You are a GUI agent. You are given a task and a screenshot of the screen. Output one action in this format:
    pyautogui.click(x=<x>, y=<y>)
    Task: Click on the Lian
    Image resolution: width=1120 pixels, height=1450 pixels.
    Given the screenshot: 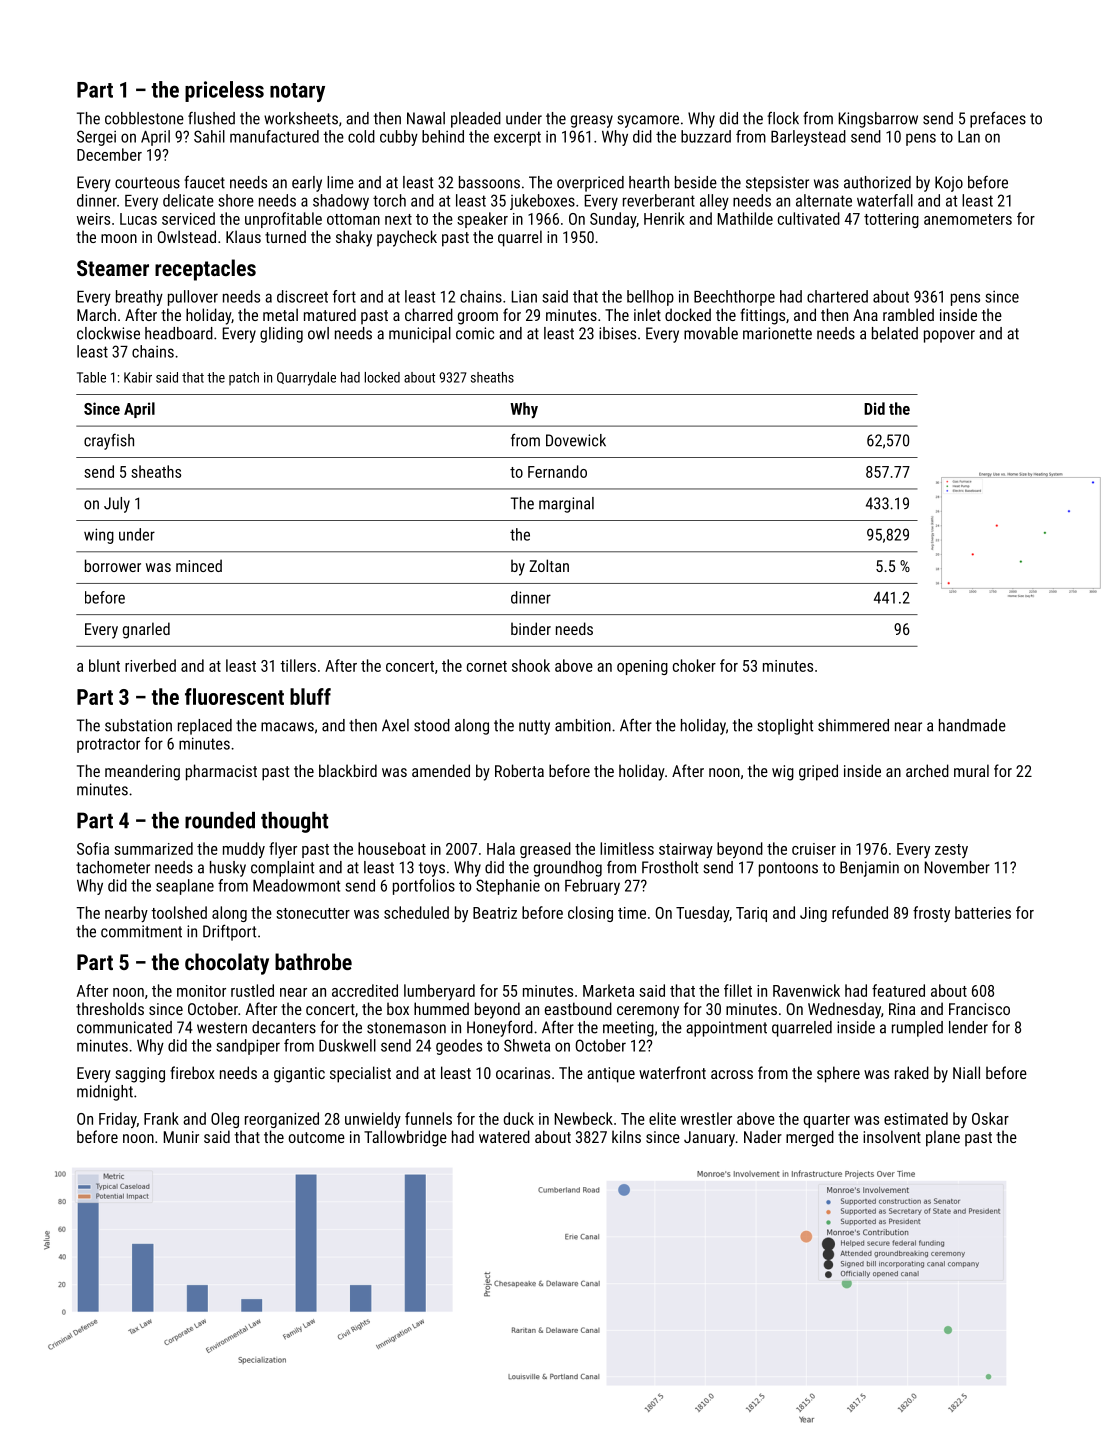 What is the action you would take?
    pyautogui.click(x=524, y=297)
